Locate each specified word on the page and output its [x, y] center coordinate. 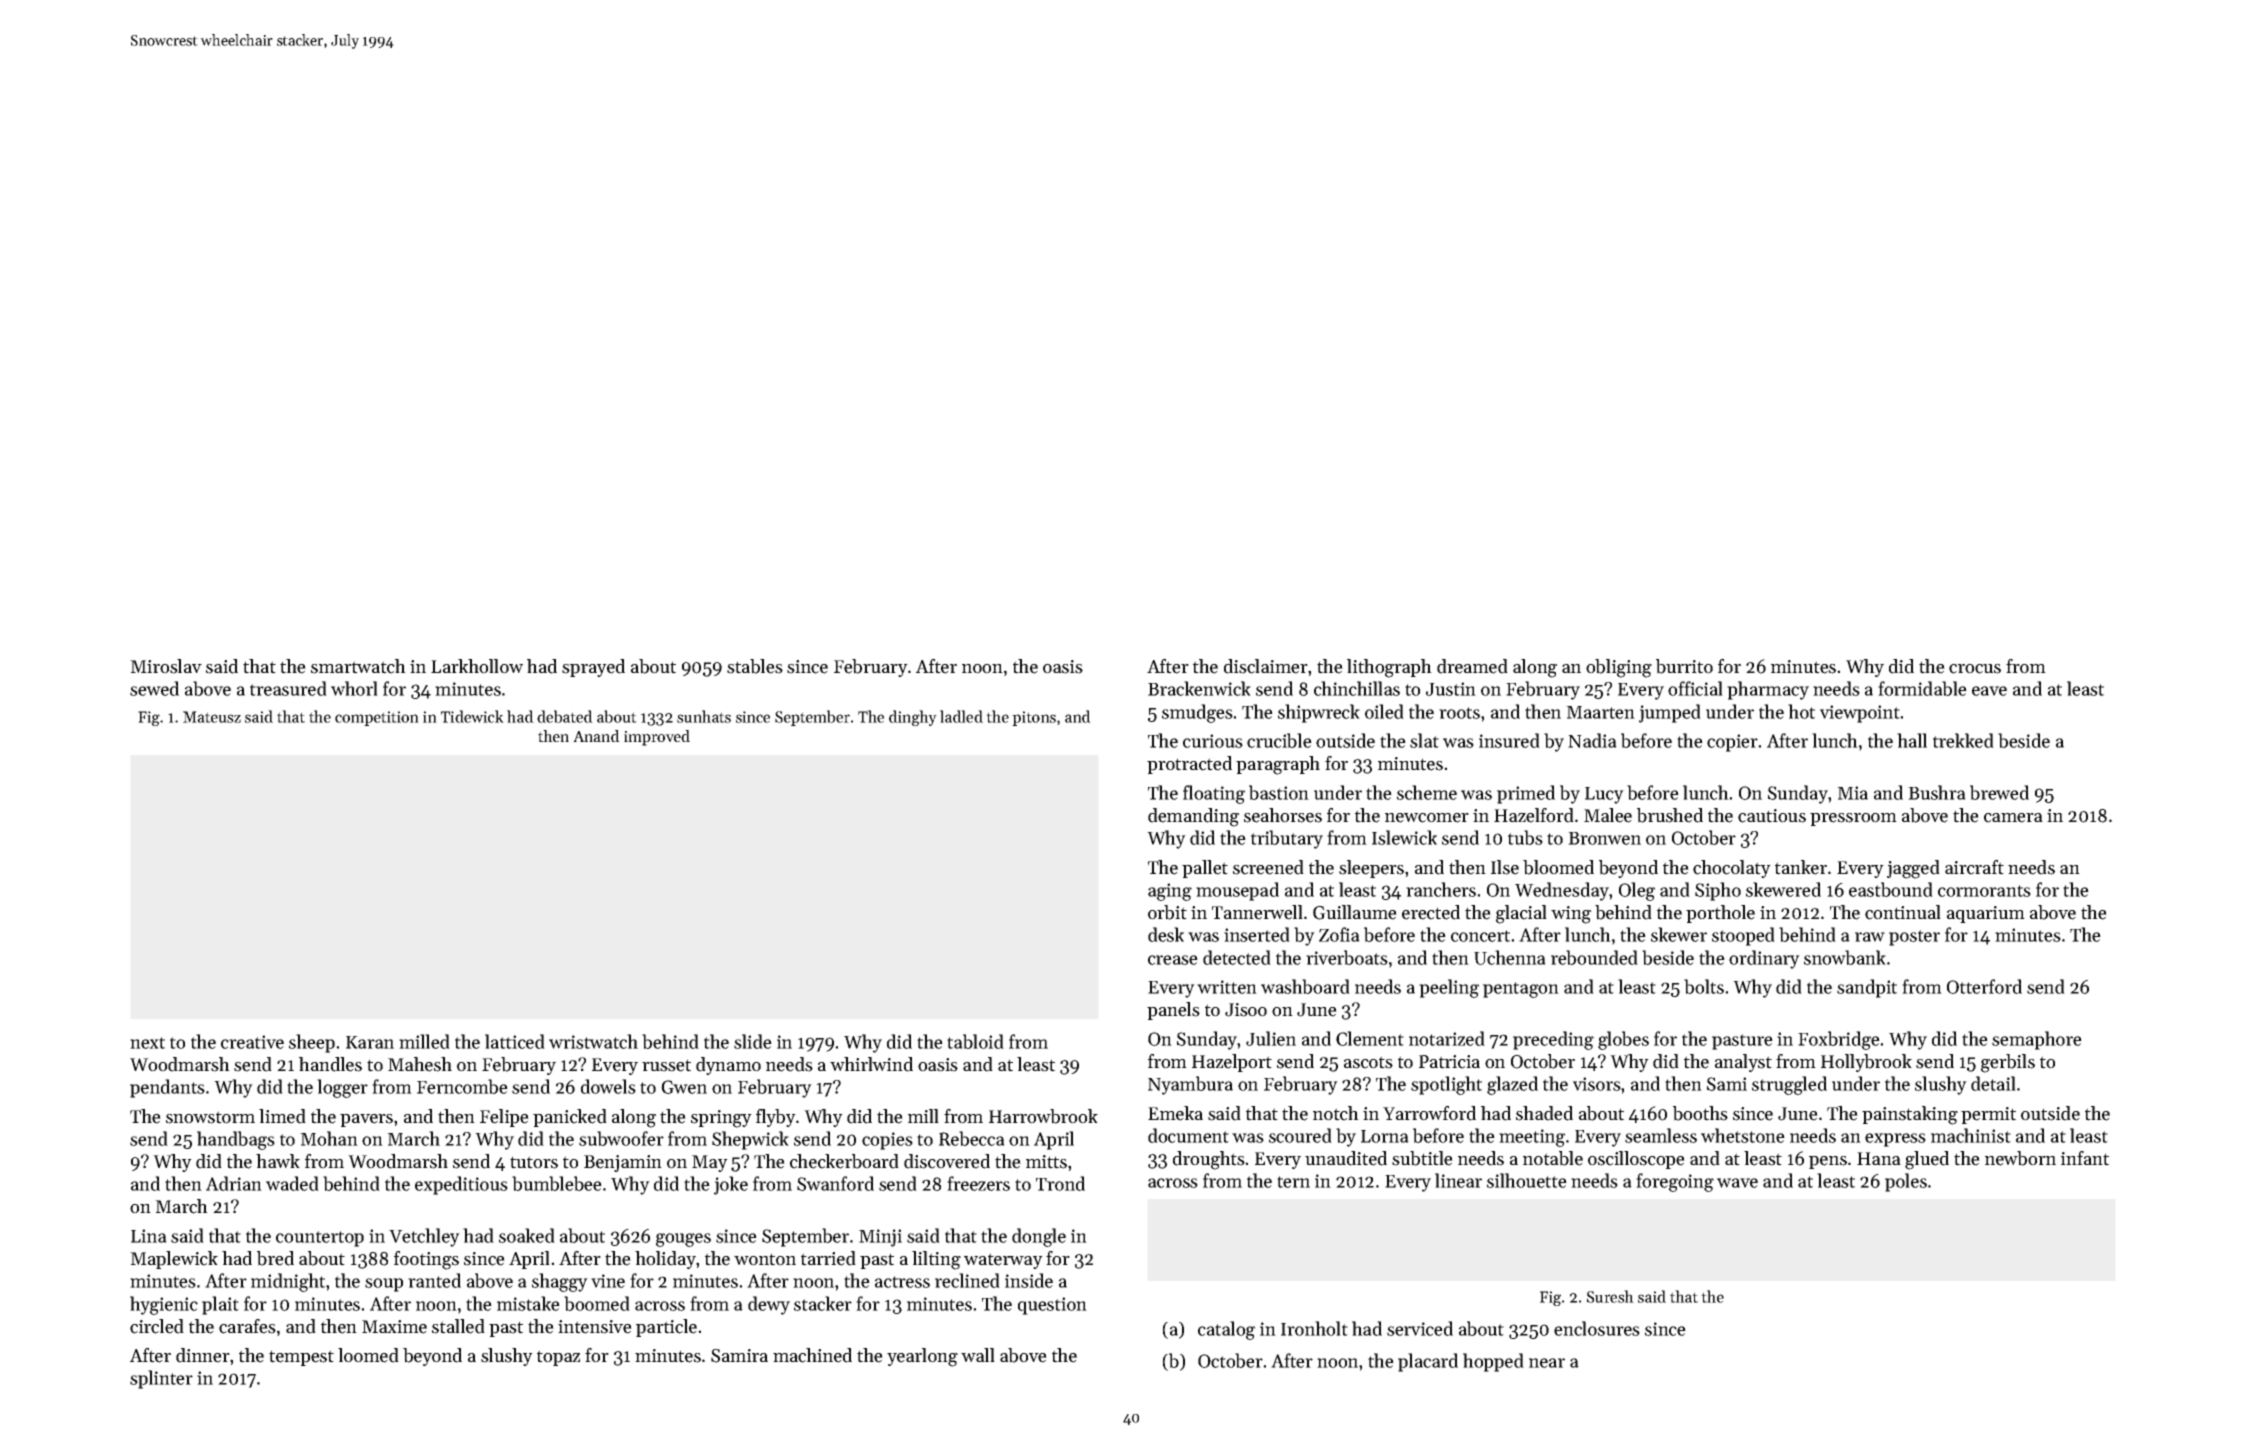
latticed [515, 1041]
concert [1480, 936]
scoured [1300, 1135]
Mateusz [212, 717]
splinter [161, 1379]
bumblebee [557, 1183]
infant [2085, 1158]
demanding [1193, 817]
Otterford [1984, 986]
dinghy [913, 718]
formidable [1922, 688]
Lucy [1604, 795]
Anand [596, 736]
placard [1428, 1362]
